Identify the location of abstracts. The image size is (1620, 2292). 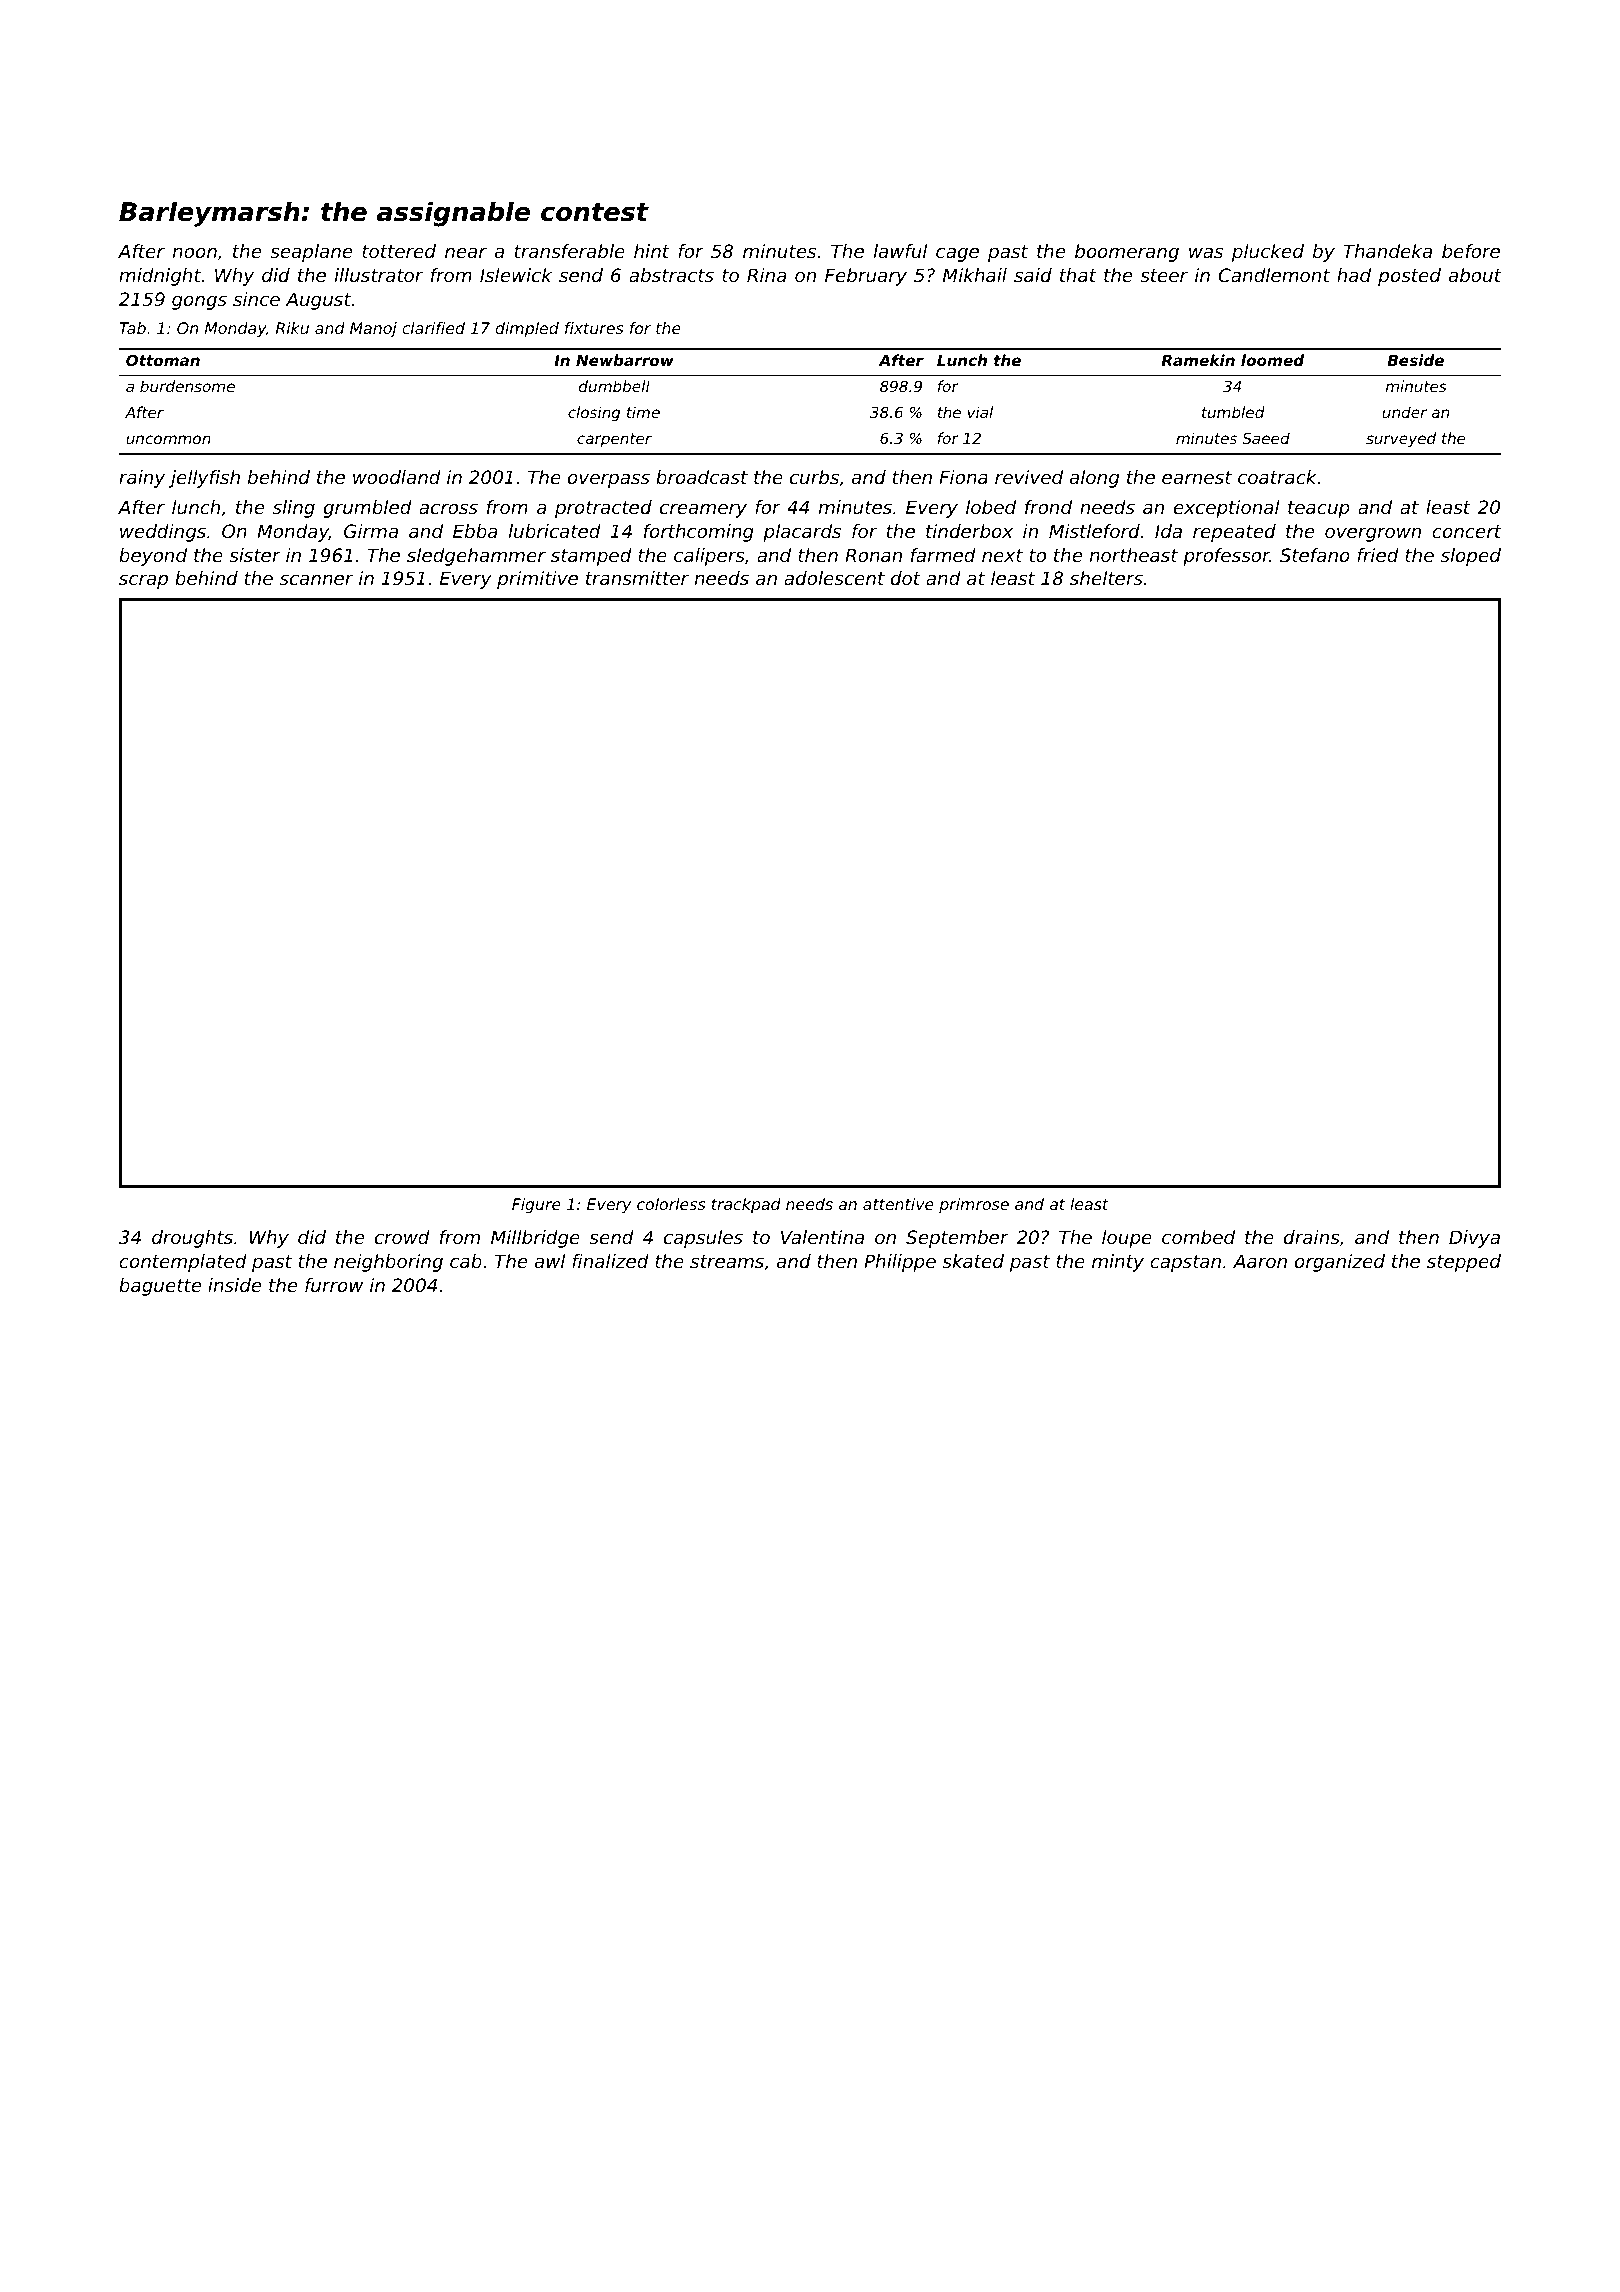
(671, 275).
